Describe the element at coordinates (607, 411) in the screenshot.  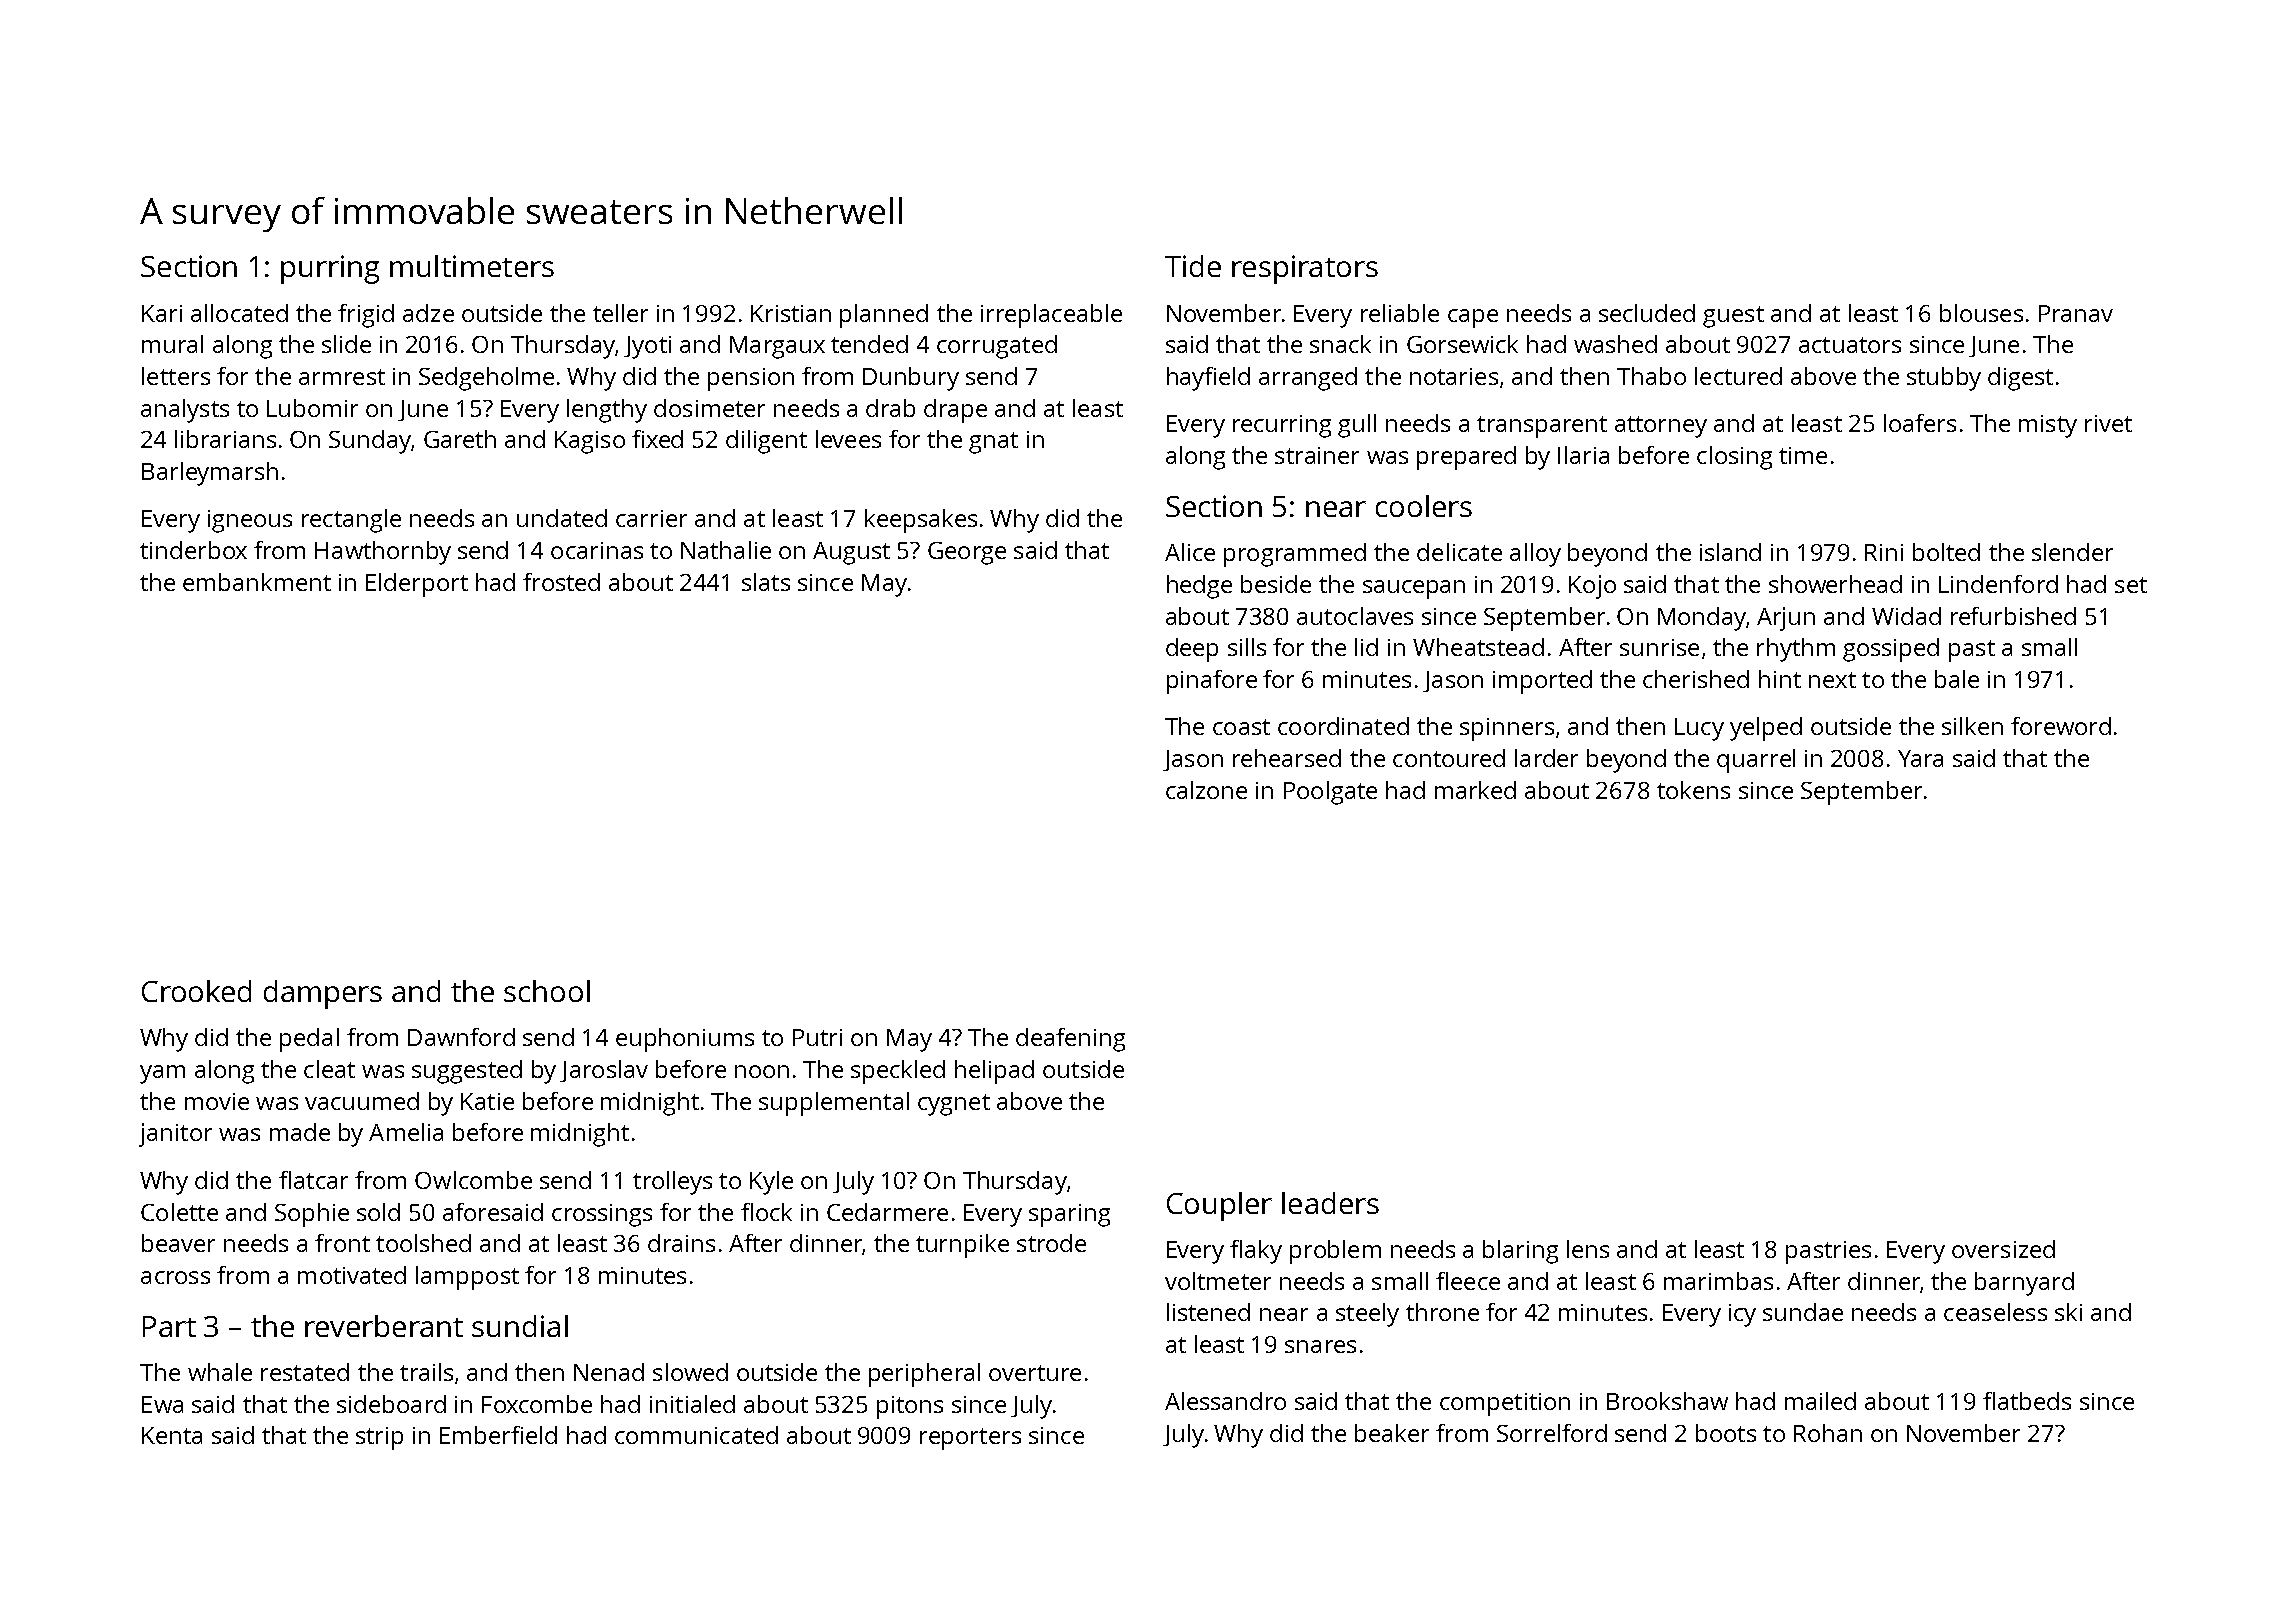
I see `lengthy` at that location.
